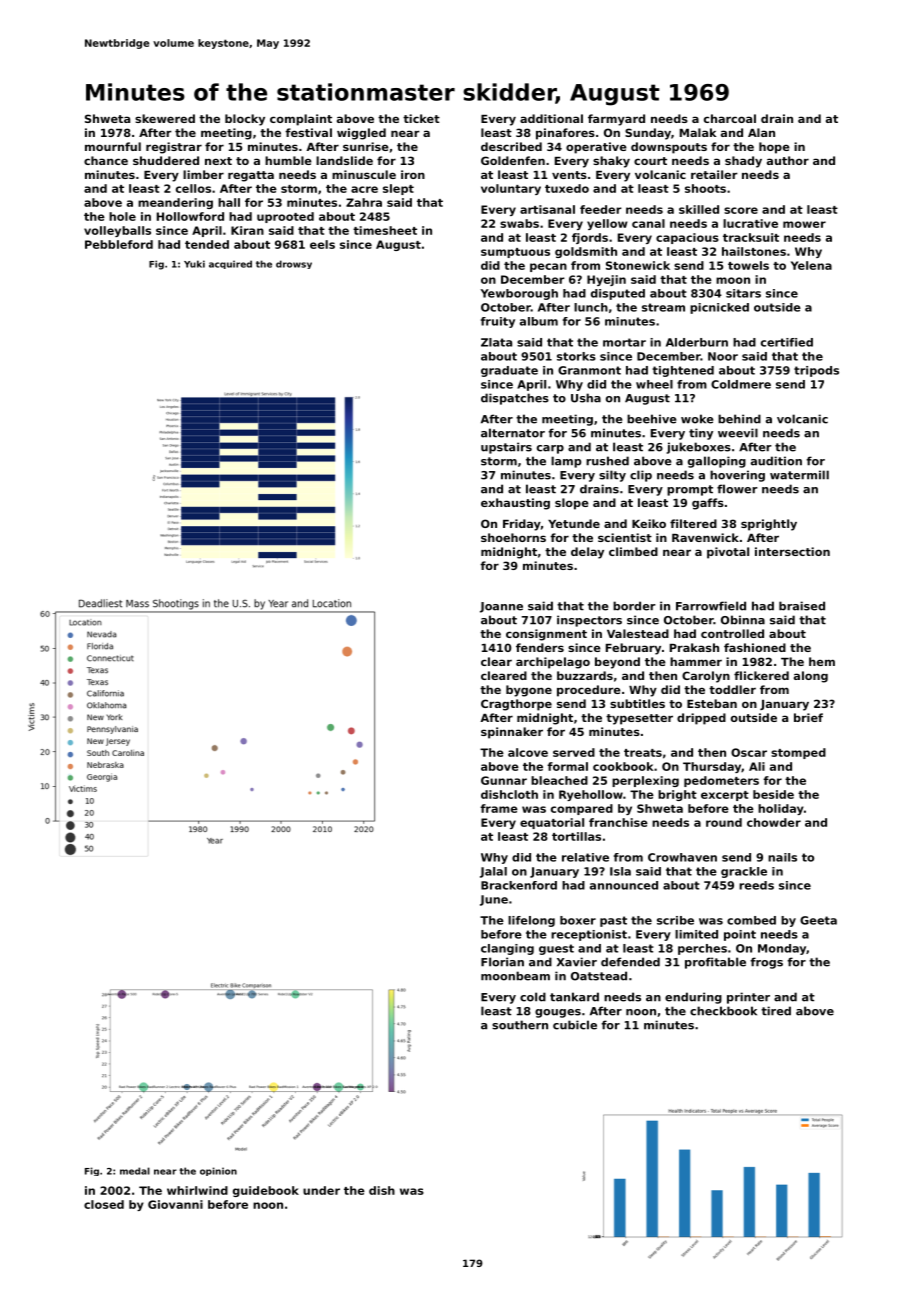 This document has height=1308, width=924. What do you see at coordinates (792, 551) in the document?
I see `intersection` at bounding box center [792, 551].
